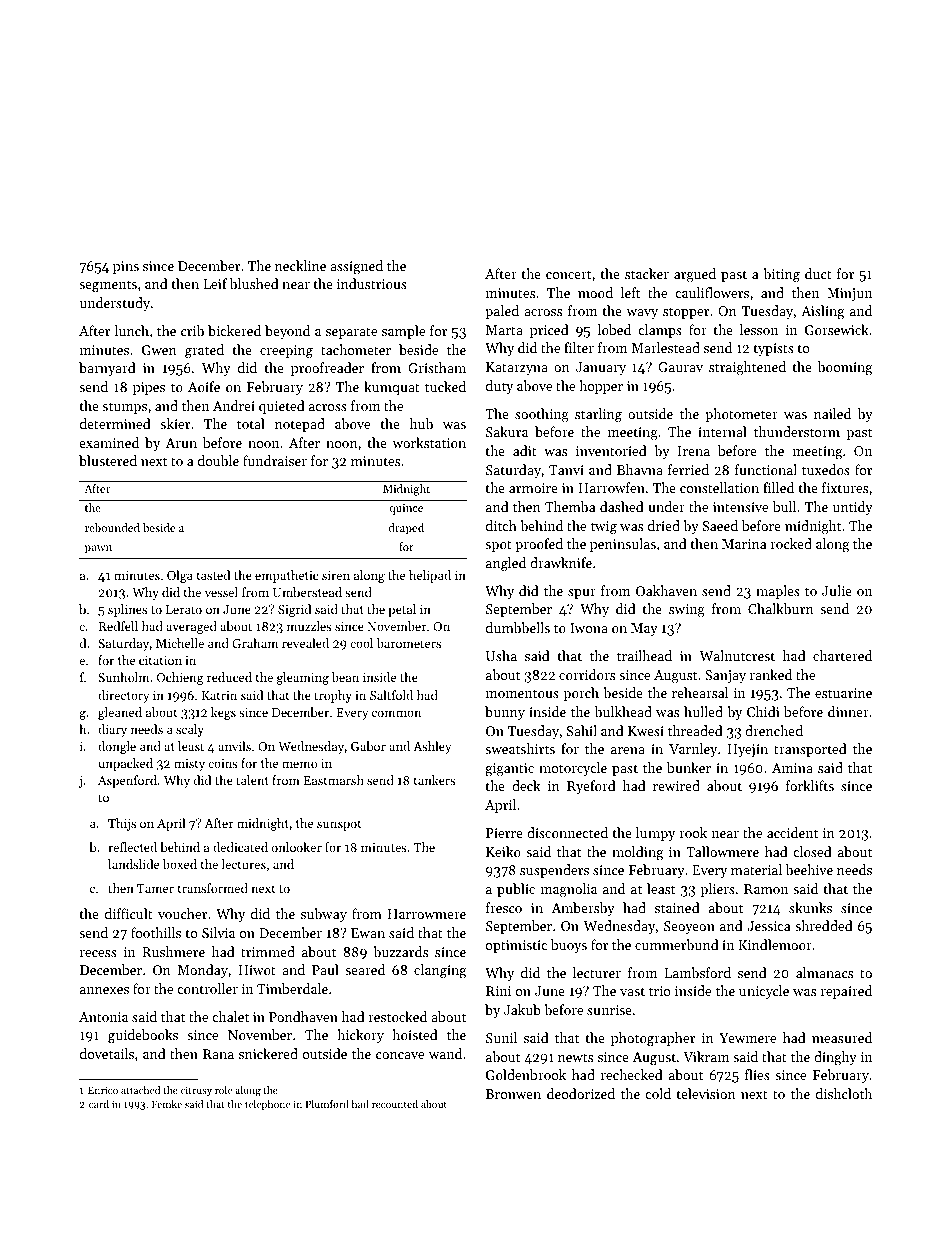 The width and height of the screenshot is (952, 1233). Describe the element at coordinates (835, 1058) in the screenshot. I see `dinghy` at that location.
